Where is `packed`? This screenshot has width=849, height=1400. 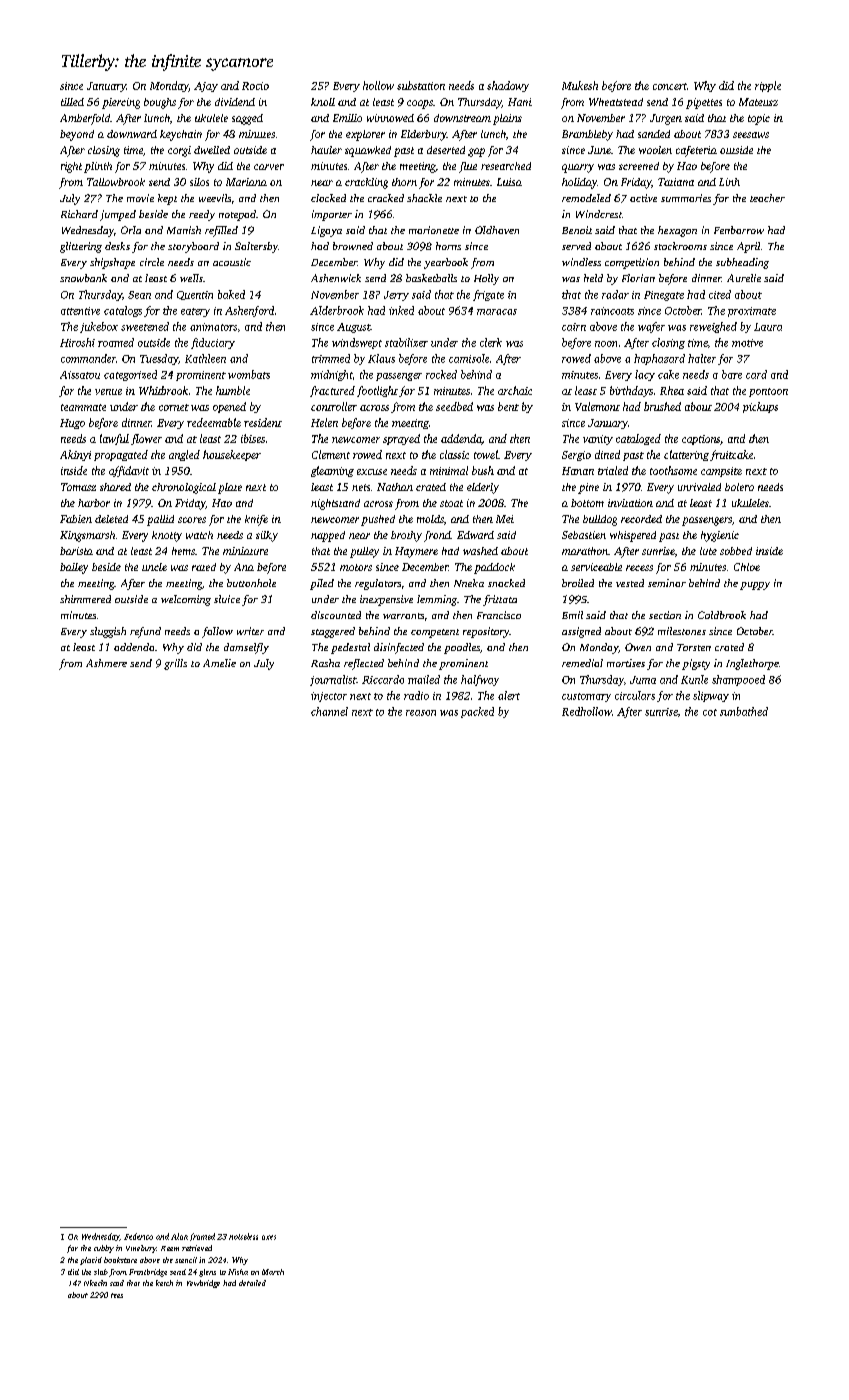 packed is located at coordinates (477, 712).
